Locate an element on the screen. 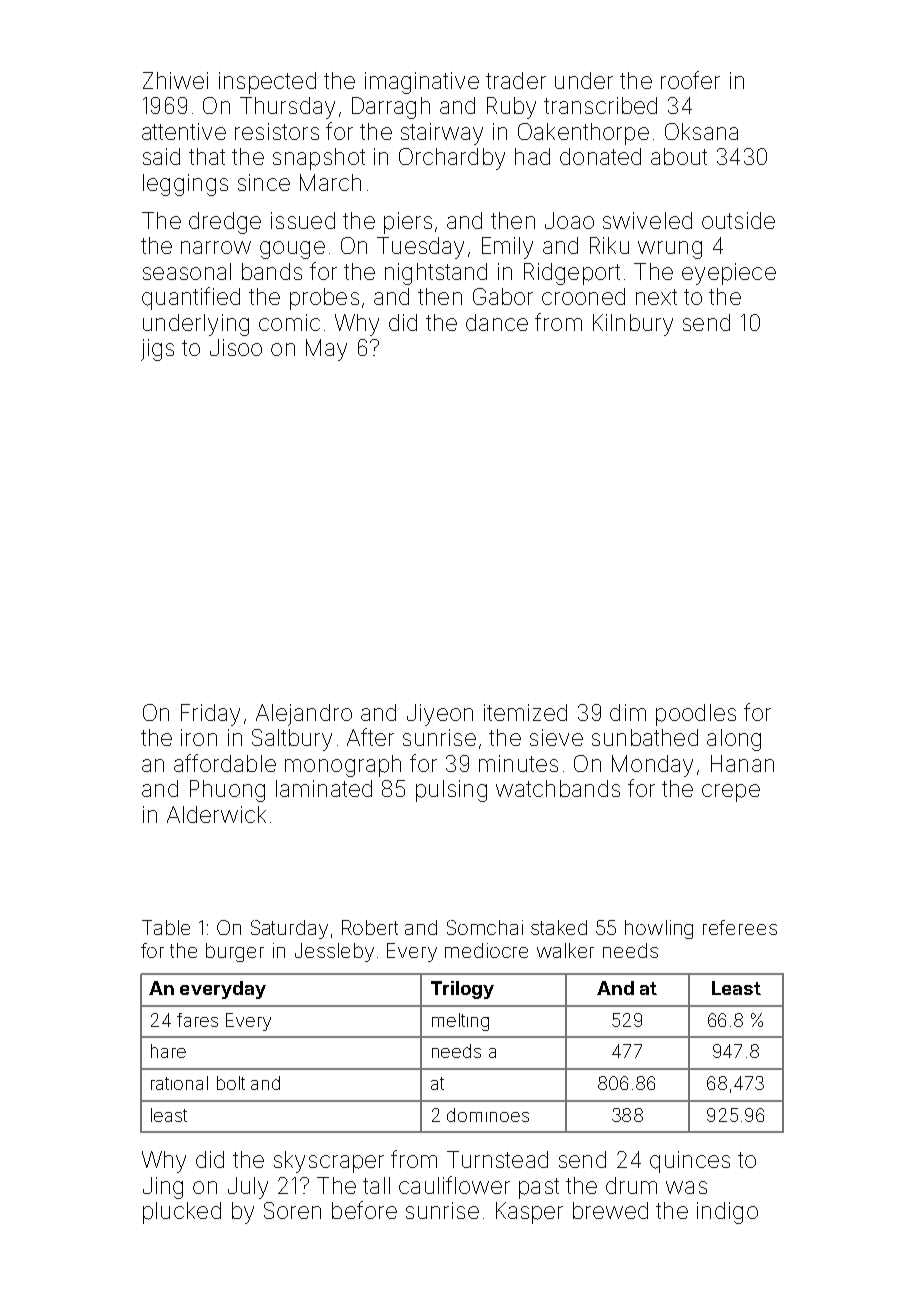 This screenshot has width=924, height=1311. fares is located at coordinates (197, 1020).
